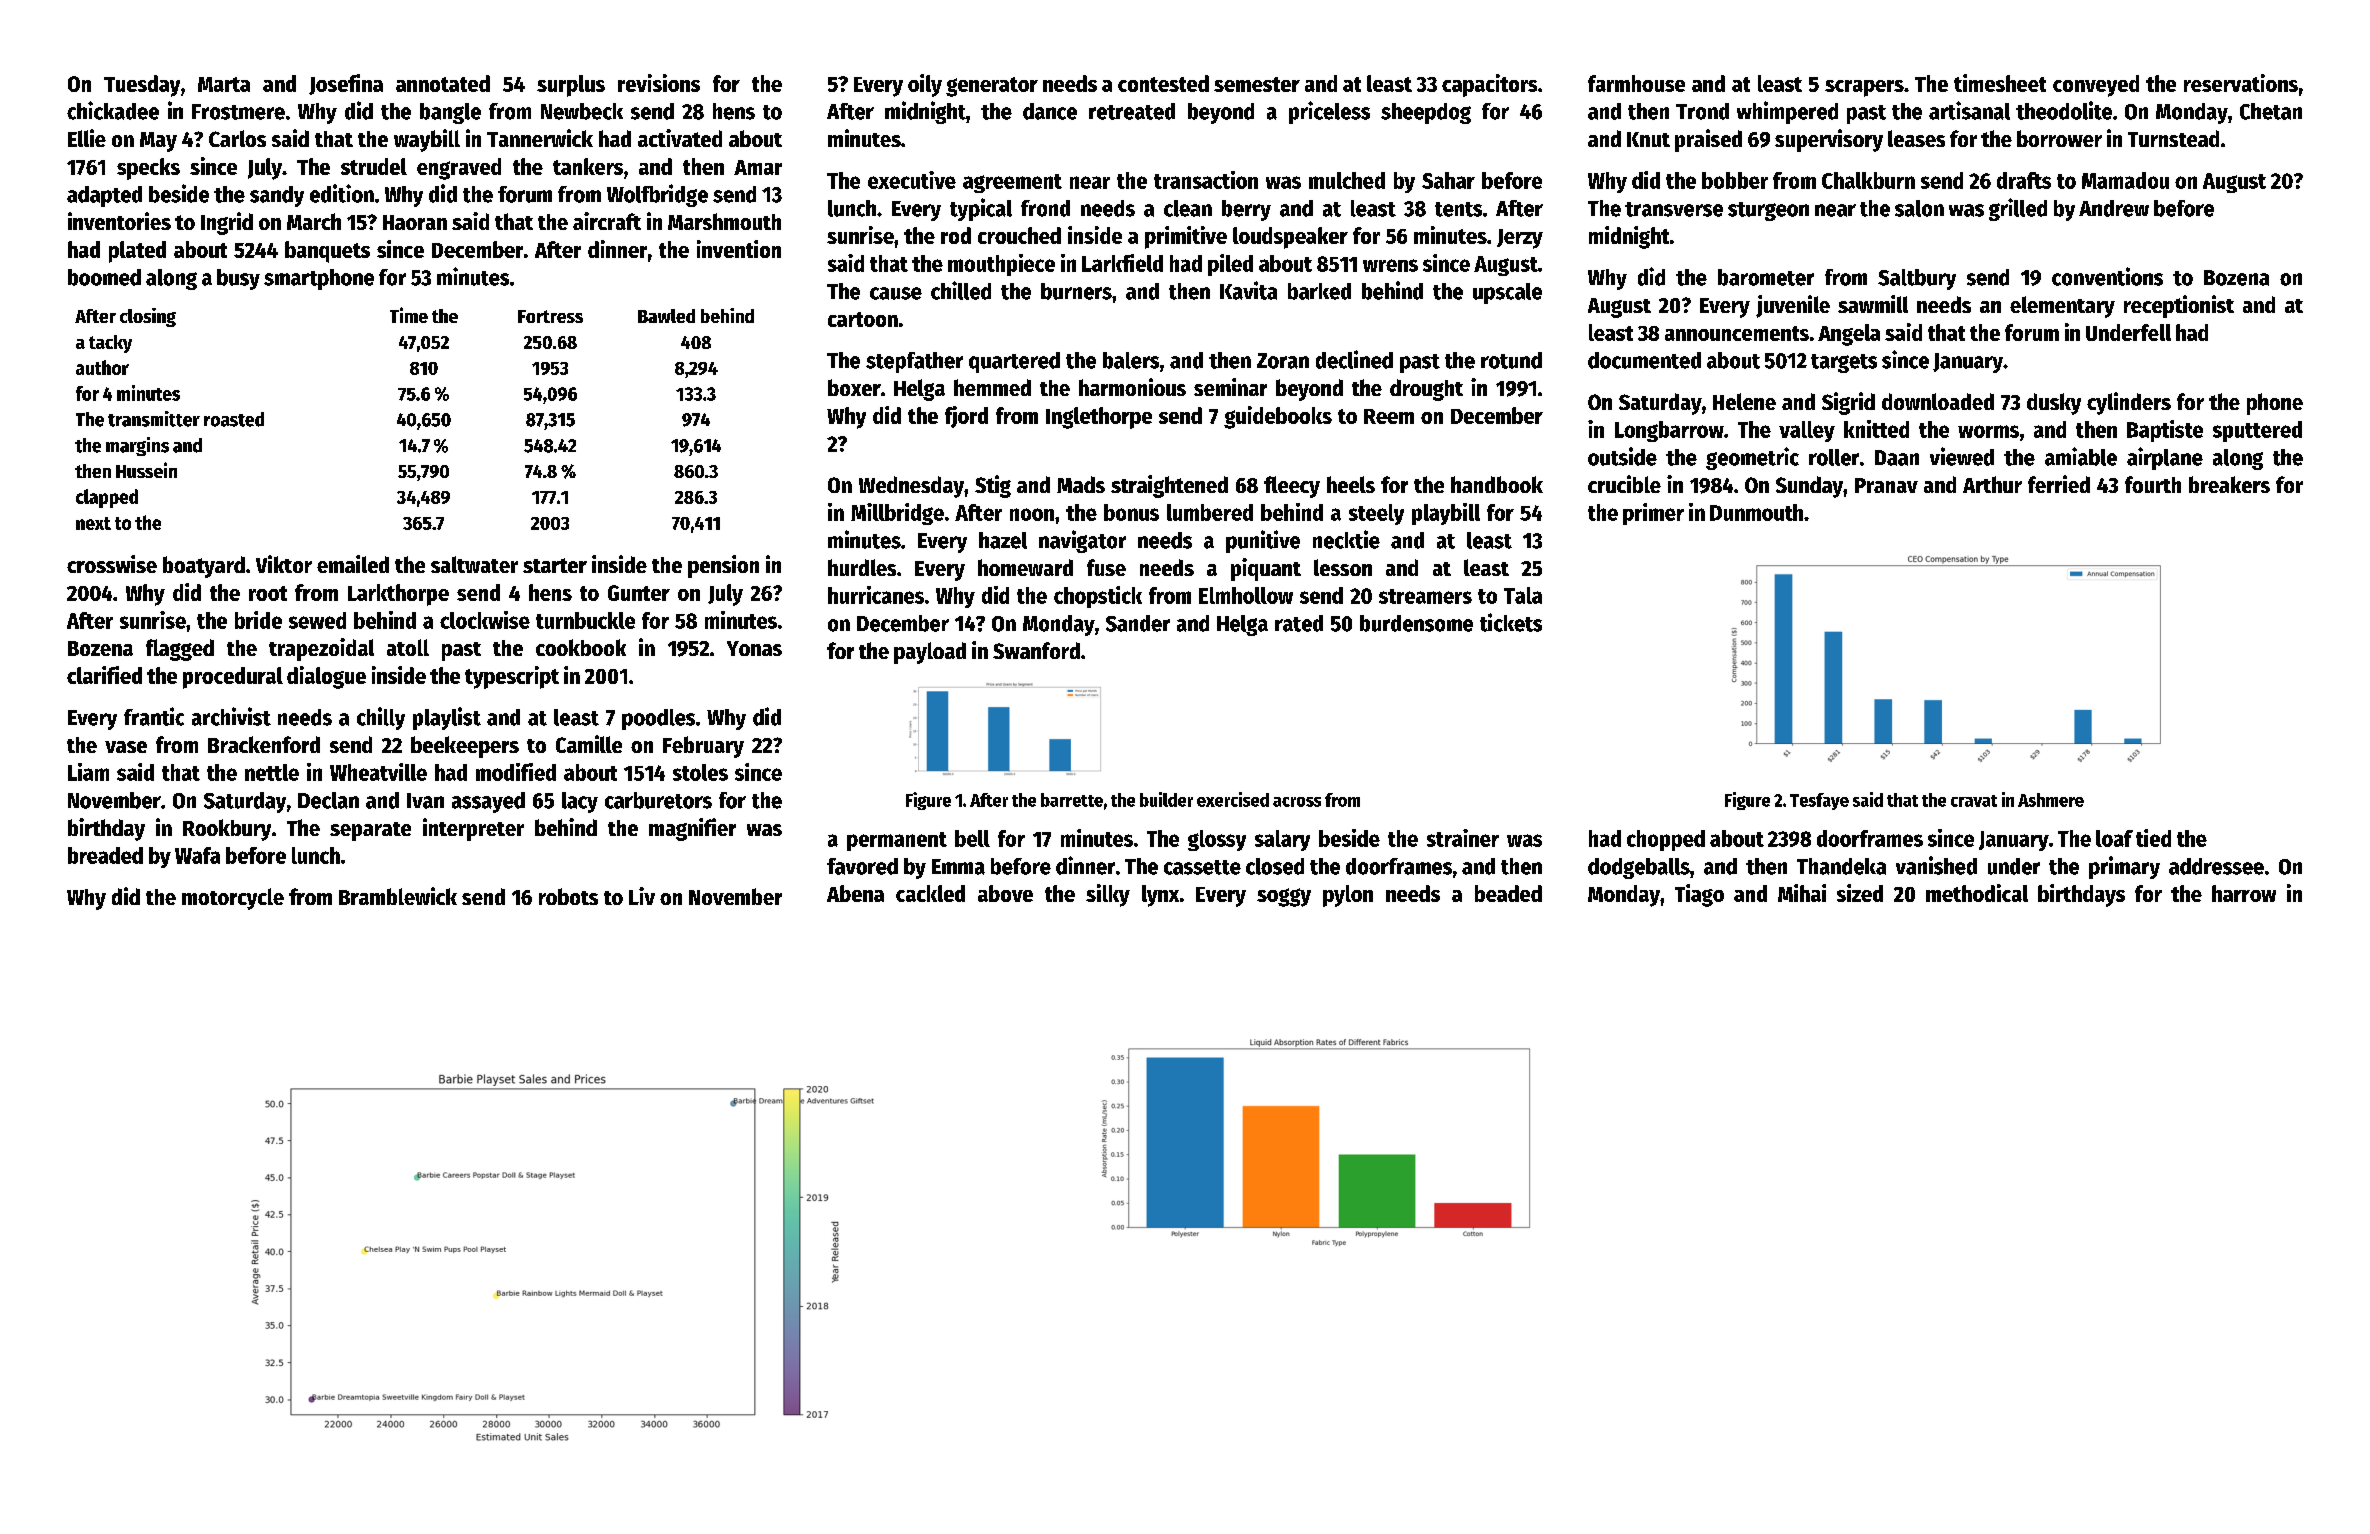  What do you see at coordinates (234, 419) in the screenshot?
I see `roasted` at bounding box center [234, 419].
